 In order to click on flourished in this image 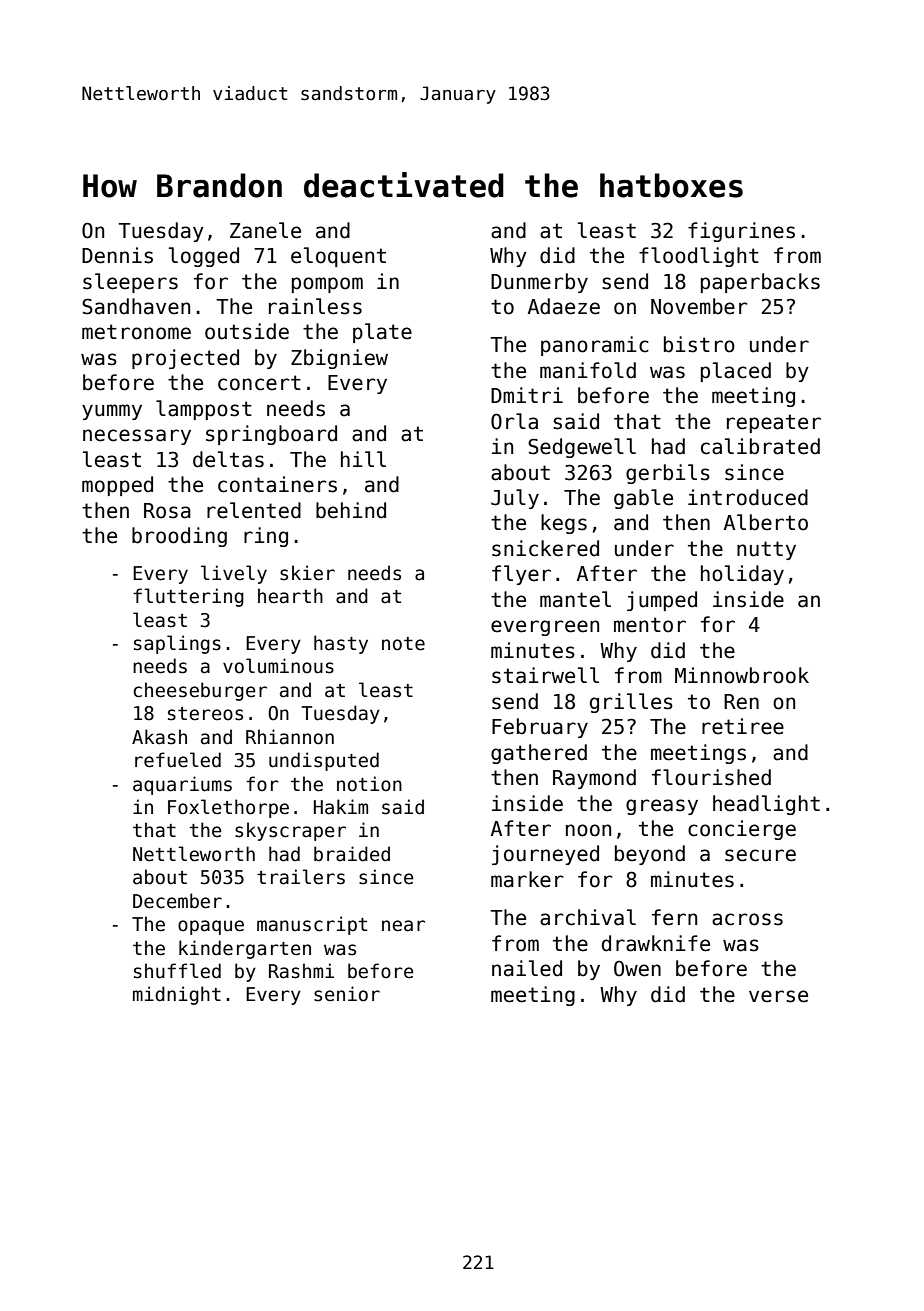, I will do `click(711, 777)`.
